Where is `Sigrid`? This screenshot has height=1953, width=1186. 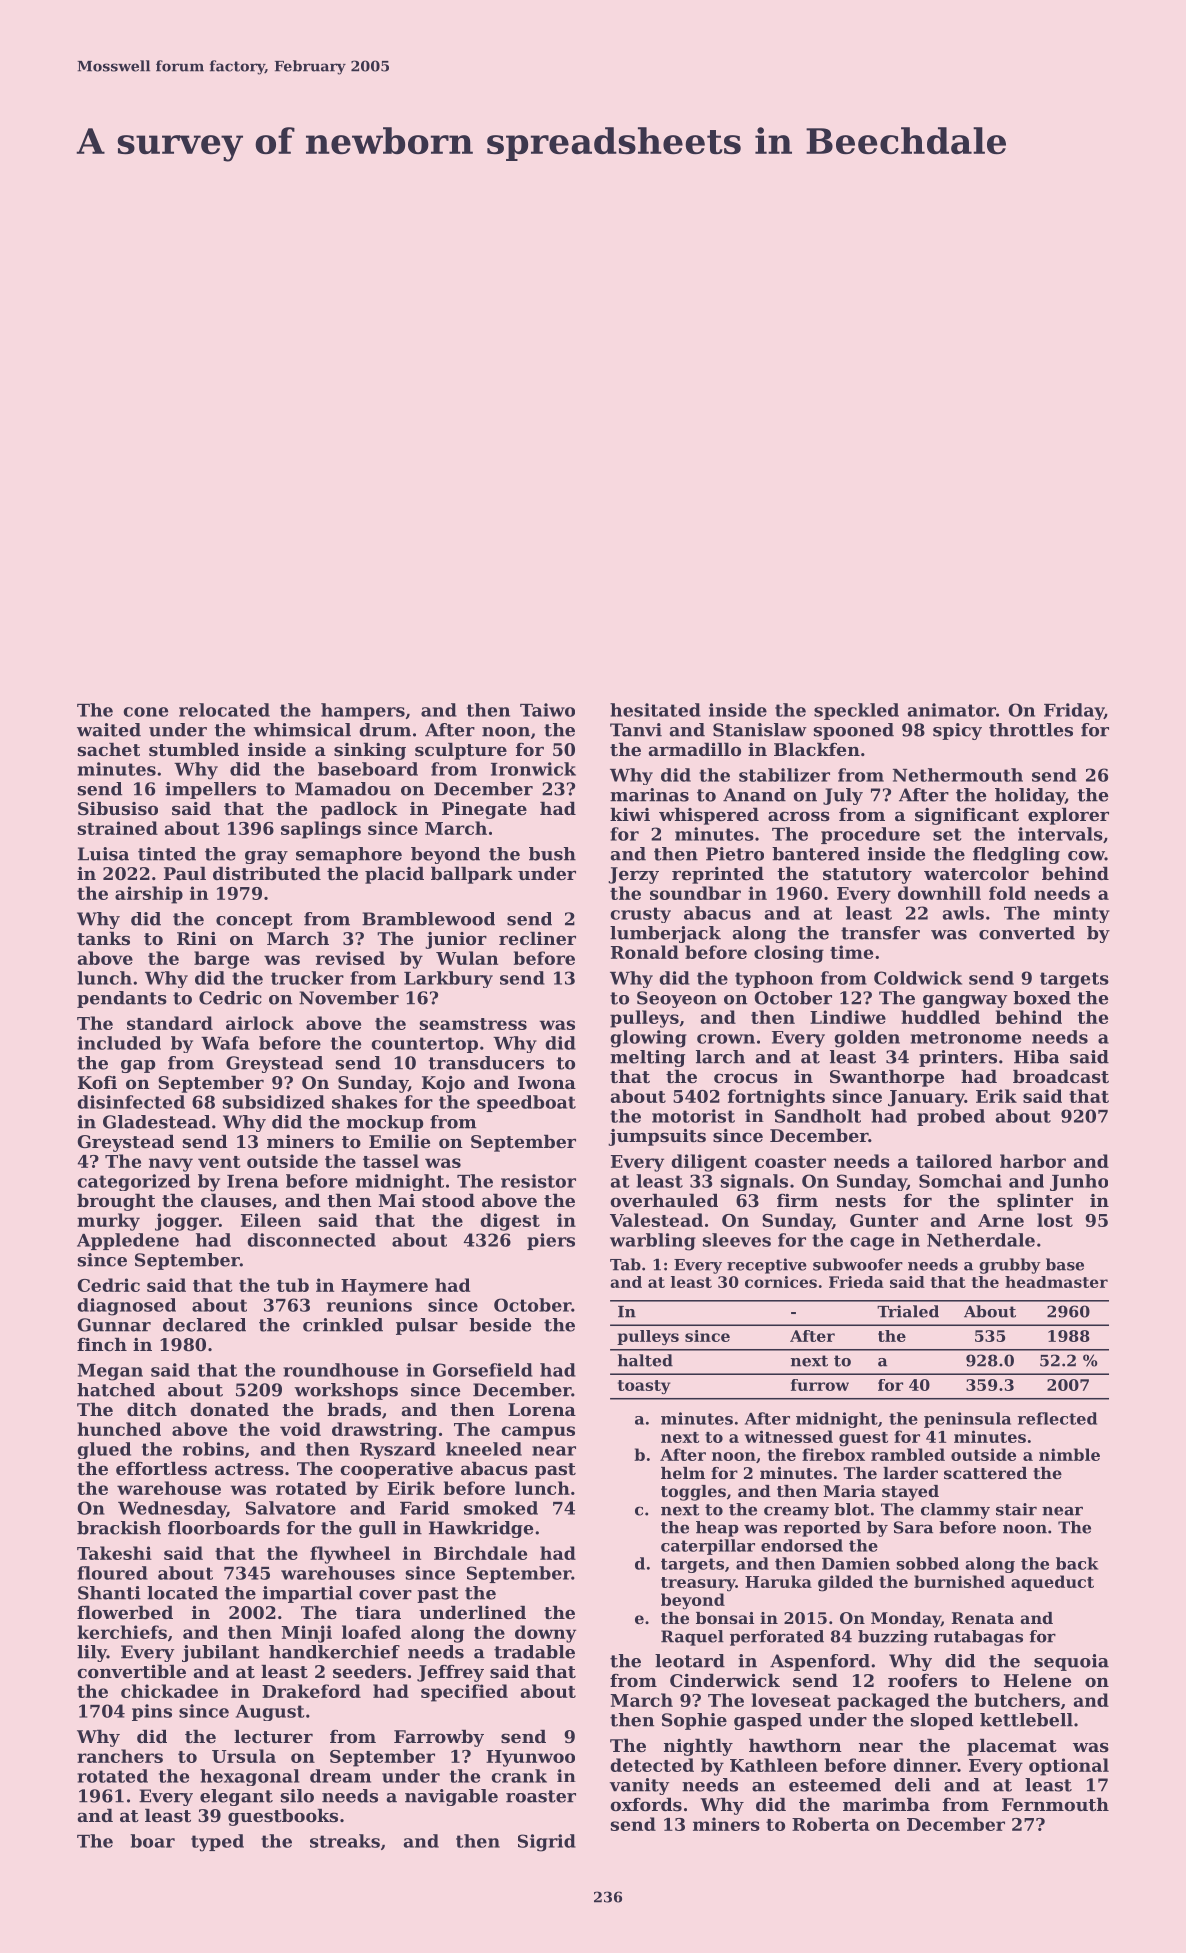
Sigrid is located at coordinates (547, 1843).
